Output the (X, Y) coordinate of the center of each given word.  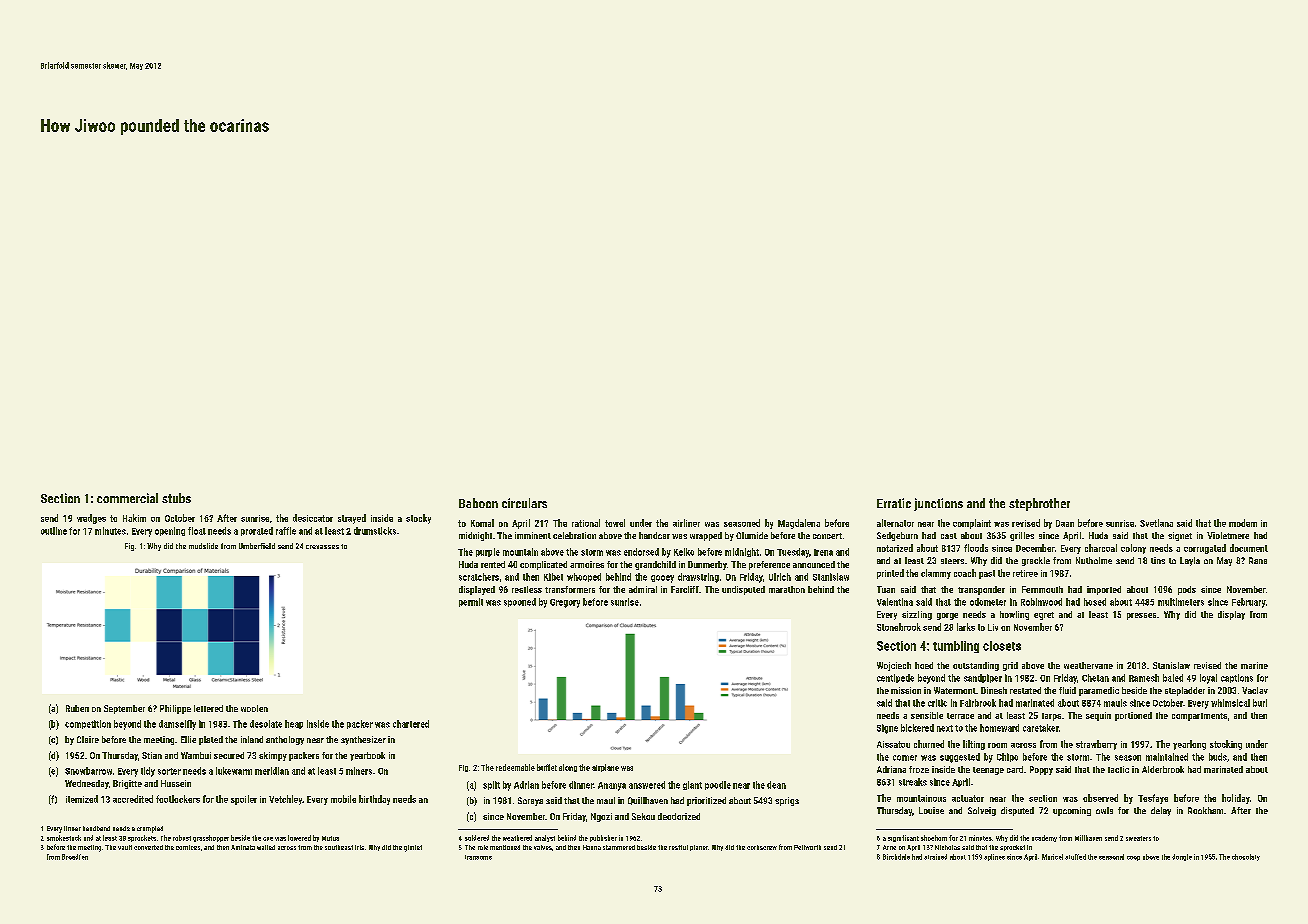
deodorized (679, 816)
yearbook (367, 756)
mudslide (203, 546)
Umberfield (257, 546)
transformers (570, 589)
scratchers (479, 577)
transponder (981, 590)
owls (1104, 810)
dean (776, 785)
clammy (936, 574)
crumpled (150, 829)
